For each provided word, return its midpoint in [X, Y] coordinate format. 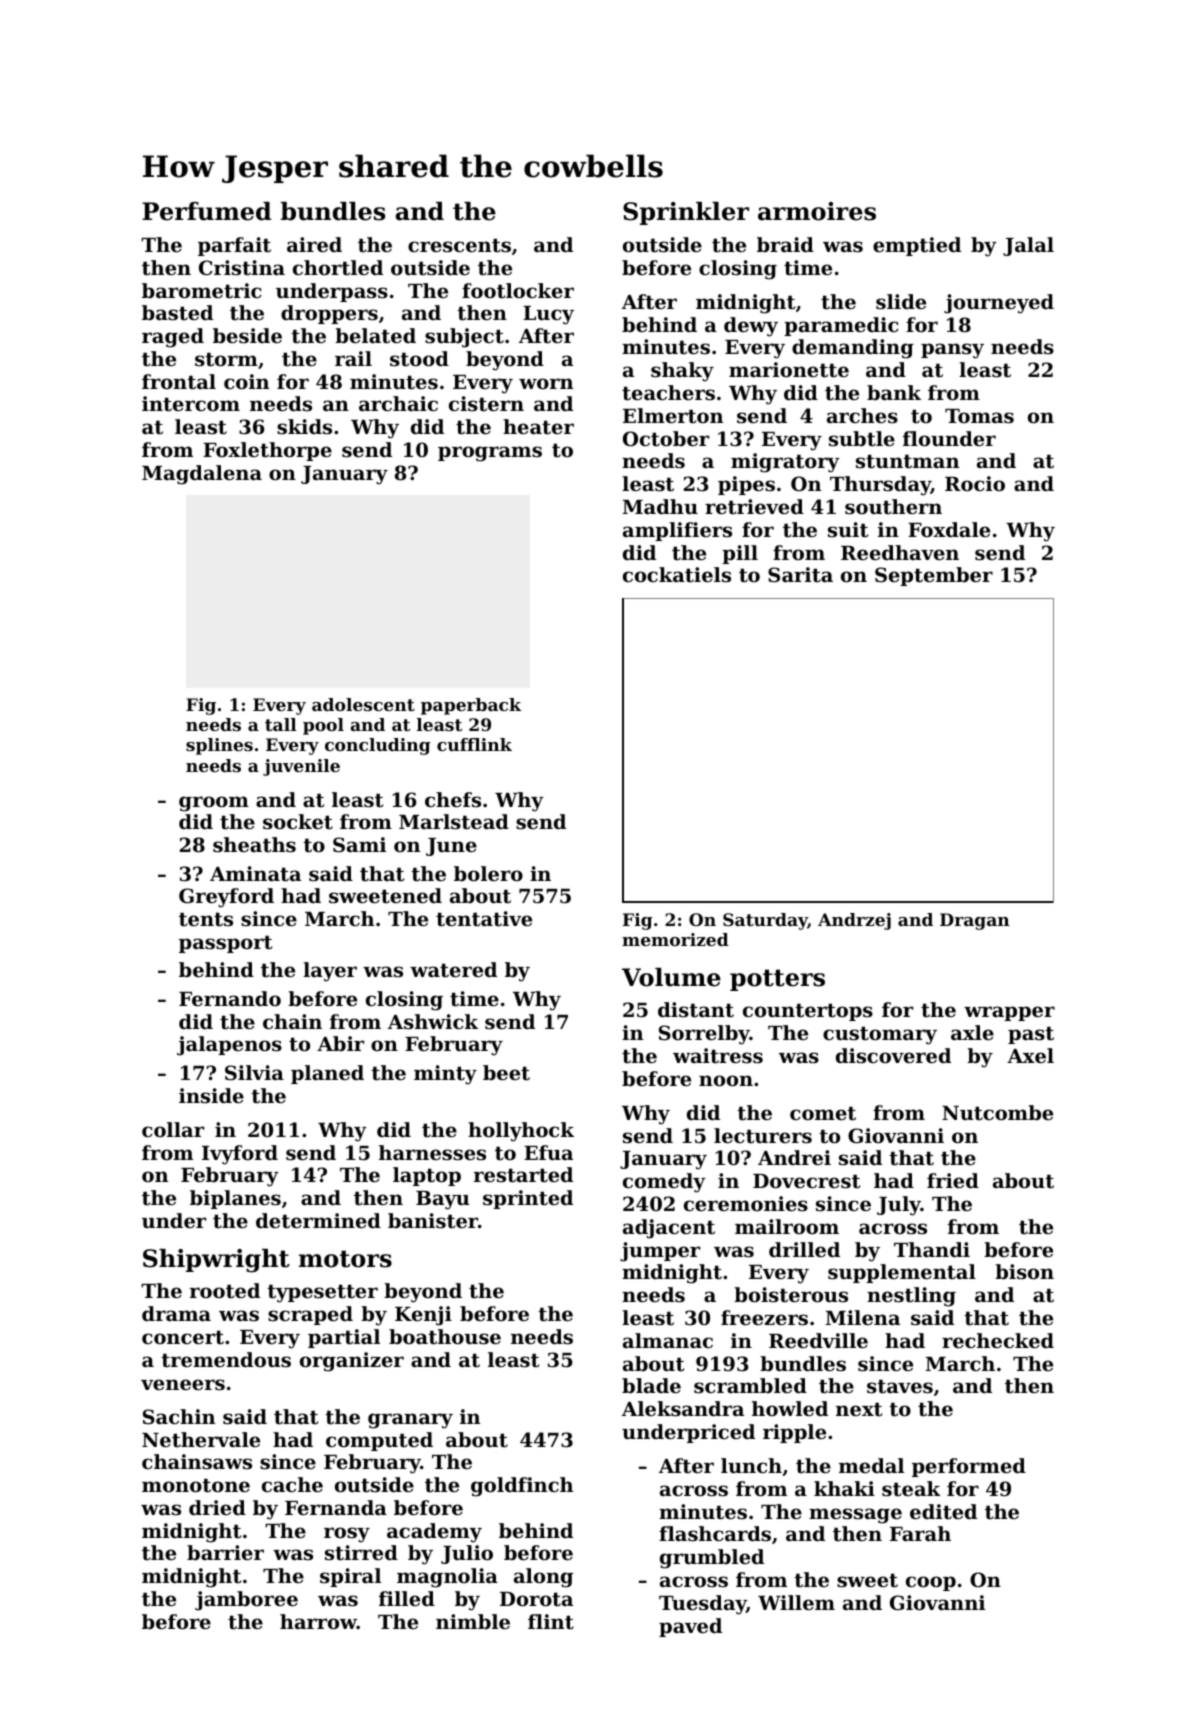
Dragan [975, 921]
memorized [675, 939]
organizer [352, 1362]
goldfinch [522, 1487]
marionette [789, 370]
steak [911, 1488]
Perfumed [206, 211]
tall [281, 724]
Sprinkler [686, 213]
